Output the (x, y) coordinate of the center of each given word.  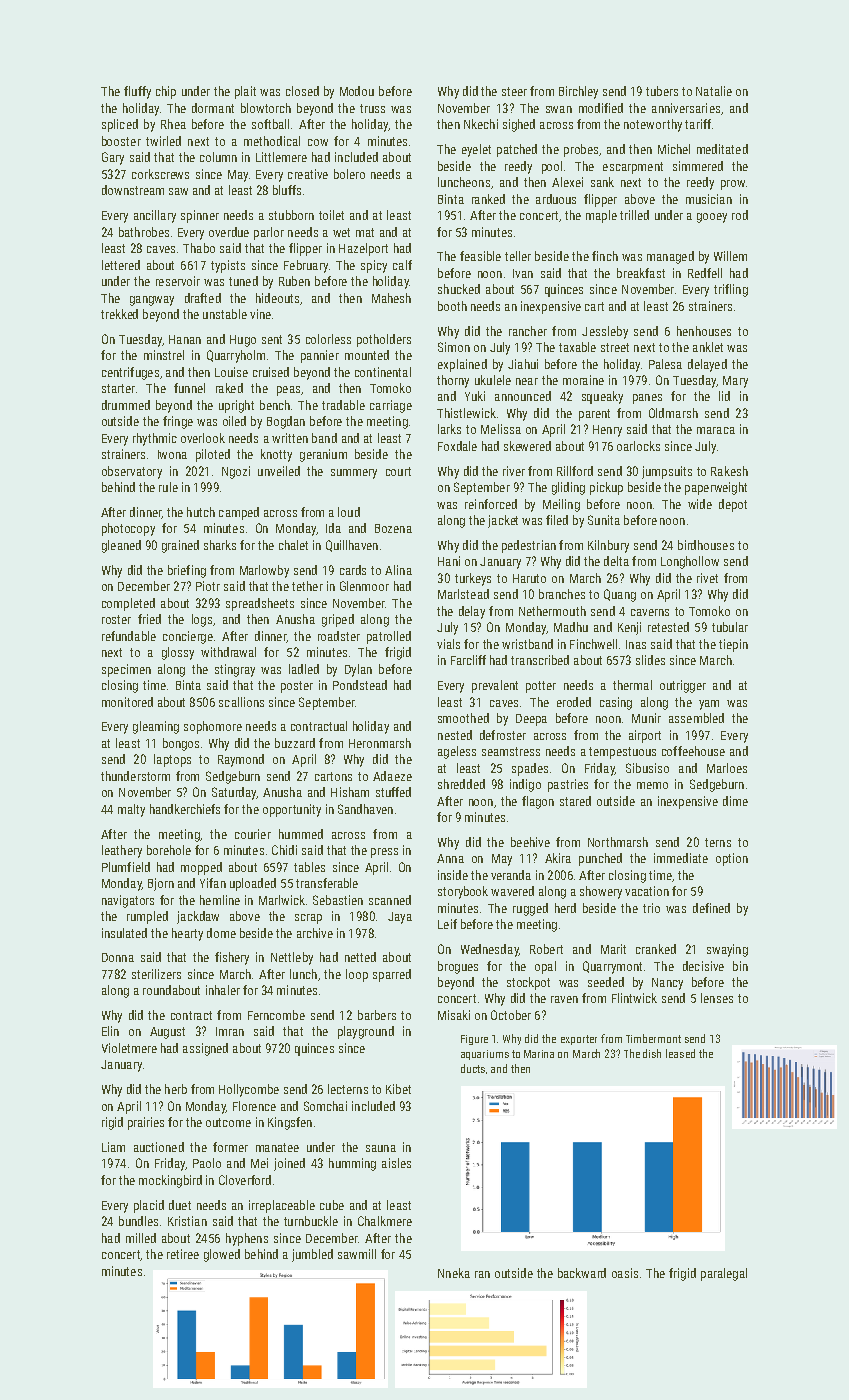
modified (601, 108)
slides (650, 660)
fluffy (137, 92)
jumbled (312, 1255)
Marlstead (463, 594)
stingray (235, 670)
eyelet (476, 150)
